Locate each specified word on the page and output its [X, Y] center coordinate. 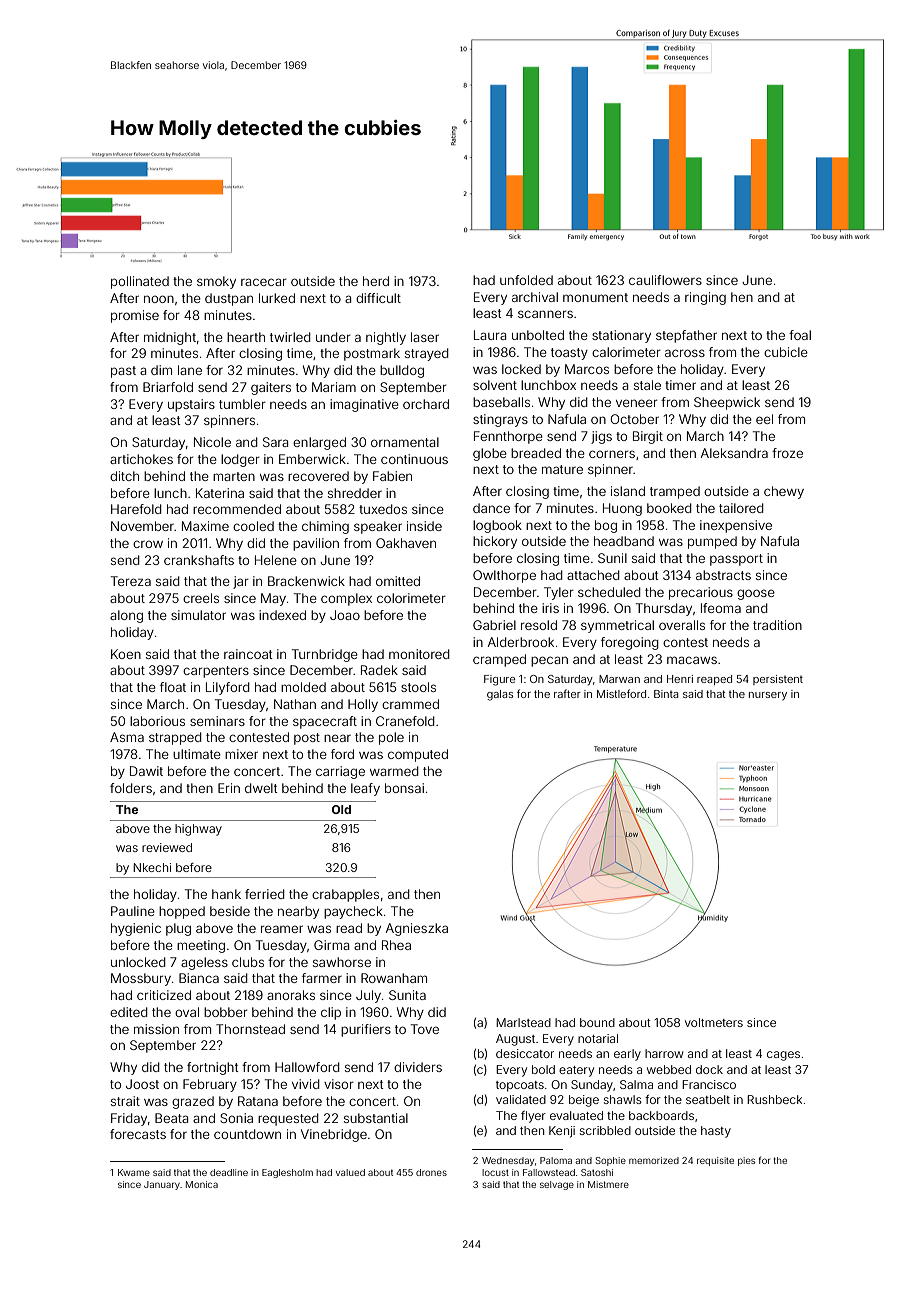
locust [495, 1172]
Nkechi [152, 867]
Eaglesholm [287, 1173]
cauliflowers [665, 280]
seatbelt [708, 1099]
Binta [666, 694]
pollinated [140, 282]
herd [376, 281]
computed [418, 755]
